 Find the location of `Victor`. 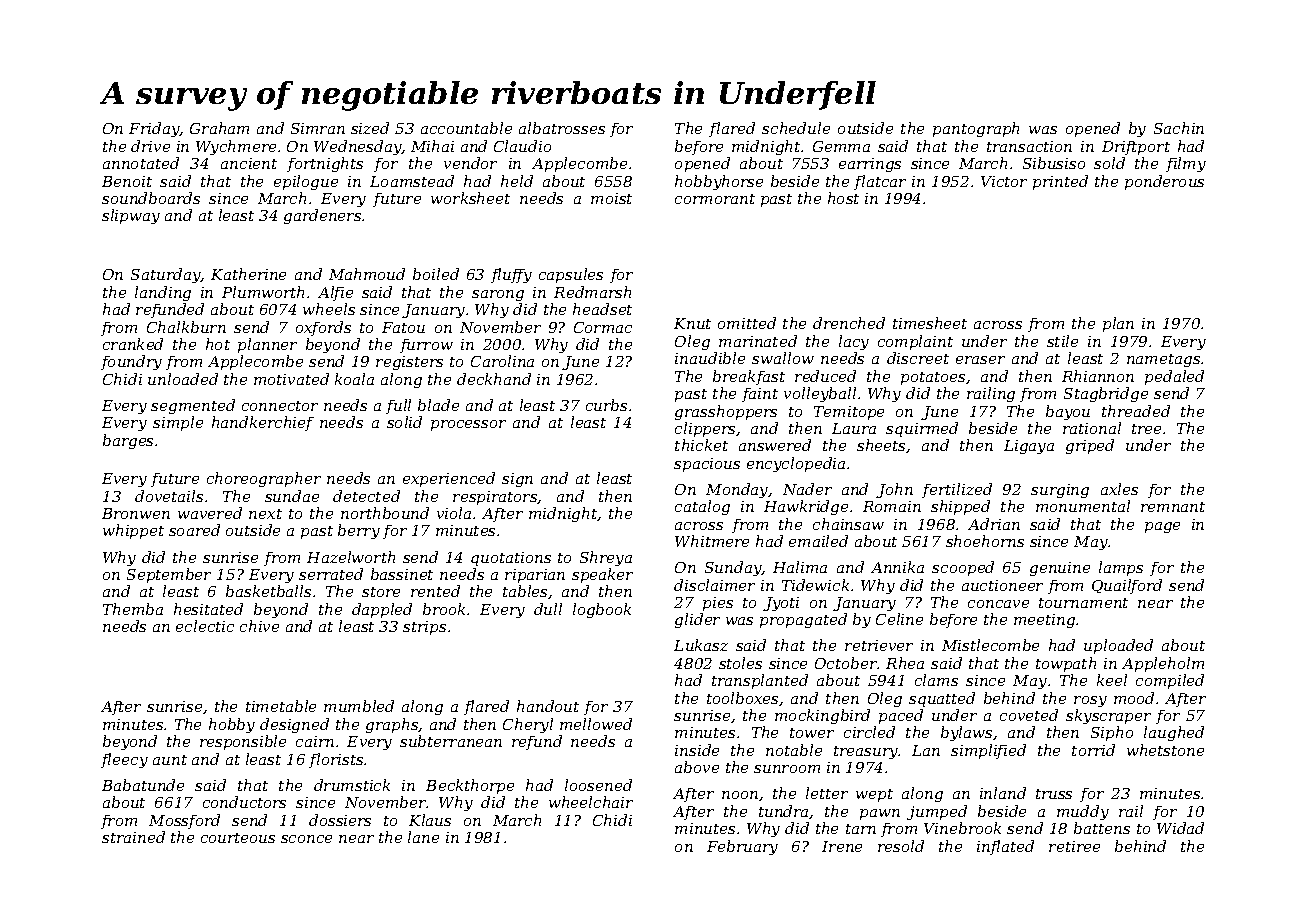

Victor is located at coordinates (1004, 181).
